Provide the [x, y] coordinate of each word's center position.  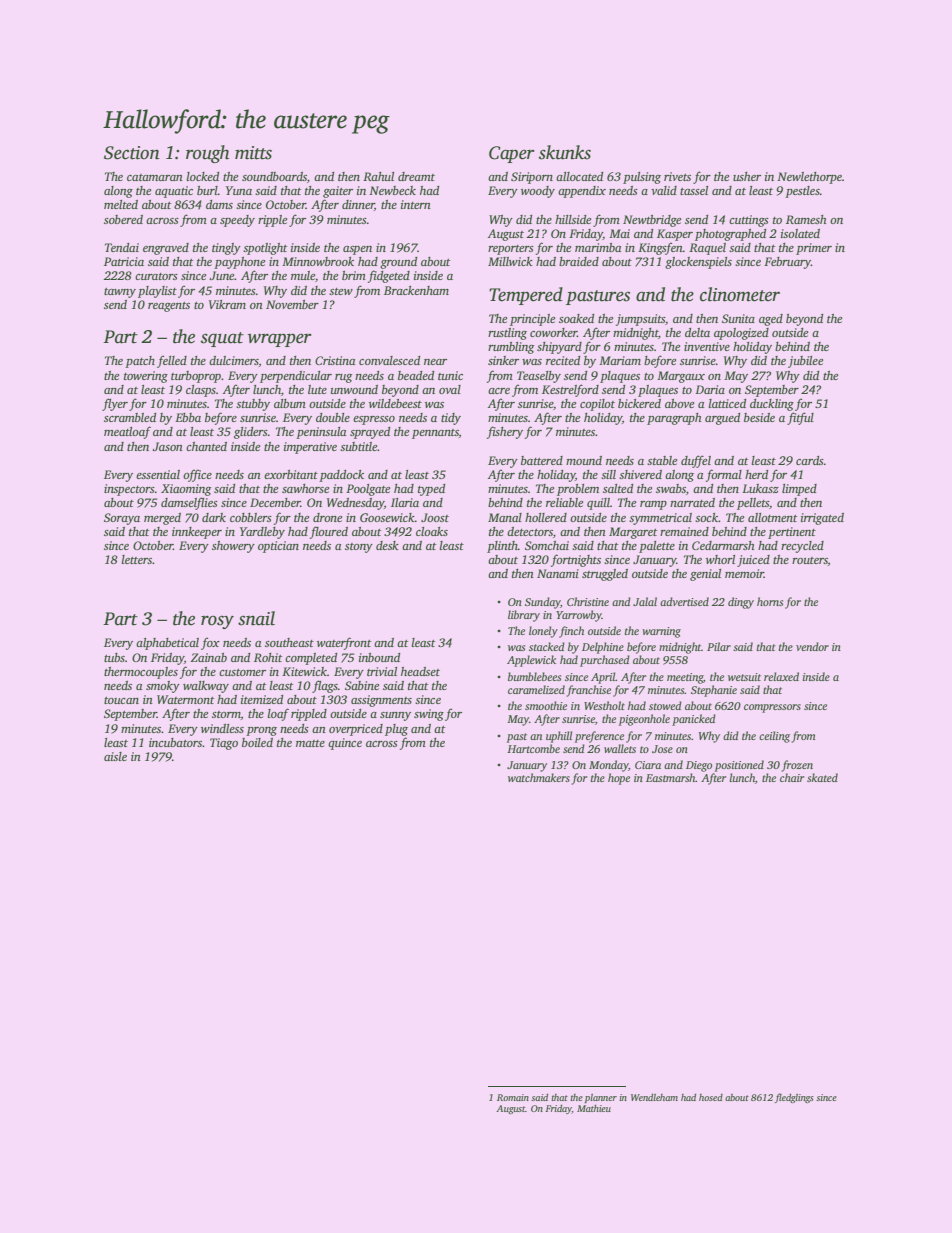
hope [619, 779]
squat [222, 339]
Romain [513, 1097]
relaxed [781, 676]
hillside [573, 219]
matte [310, 743]
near [435, 362]
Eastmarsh [671, 777]
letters [137, 559]
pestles [802, 192]
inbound [379, 657]
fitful [800, 418]
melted [121, 204]
